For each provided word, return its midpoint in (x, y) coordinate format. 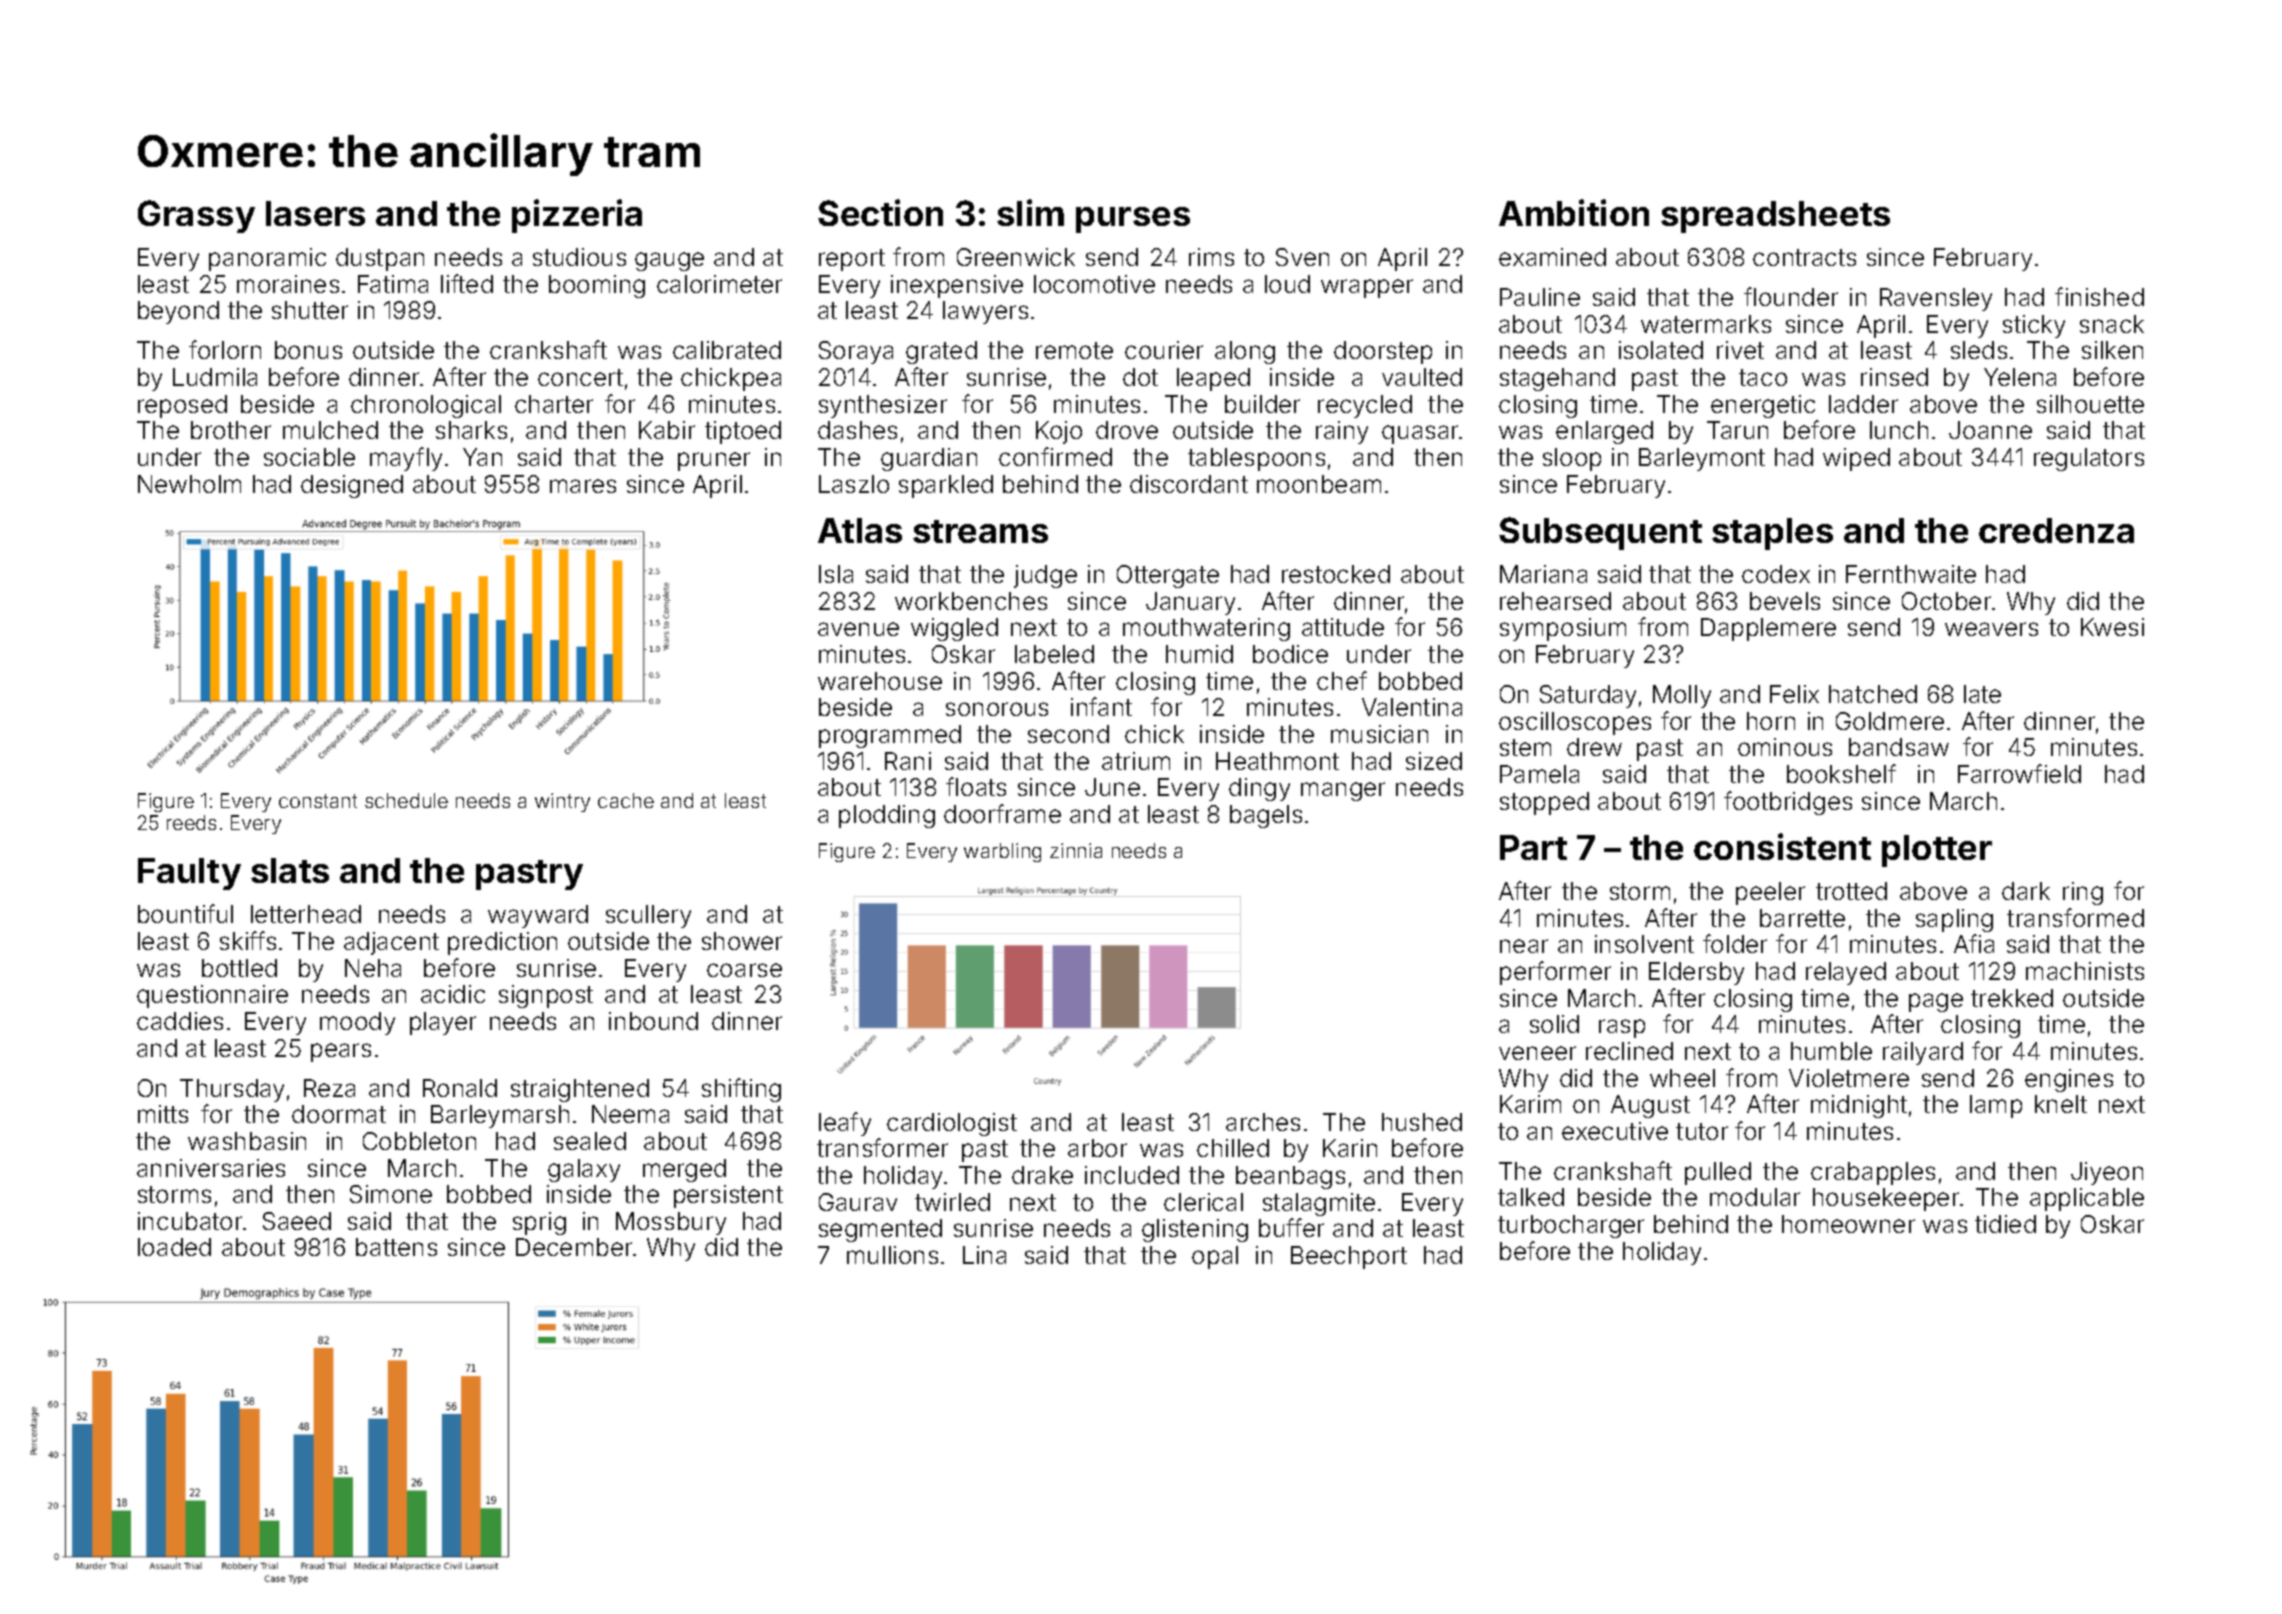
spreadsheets (1775, 217)
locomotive (1094, 284)
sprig (539, 1223)
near (1524, 946)
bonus (308, 350)
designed (352, 486)
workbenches (971, 601)
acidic (453, 994)
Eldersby (1696, 973)
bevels (1785, 601)
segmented (880, 1230)
